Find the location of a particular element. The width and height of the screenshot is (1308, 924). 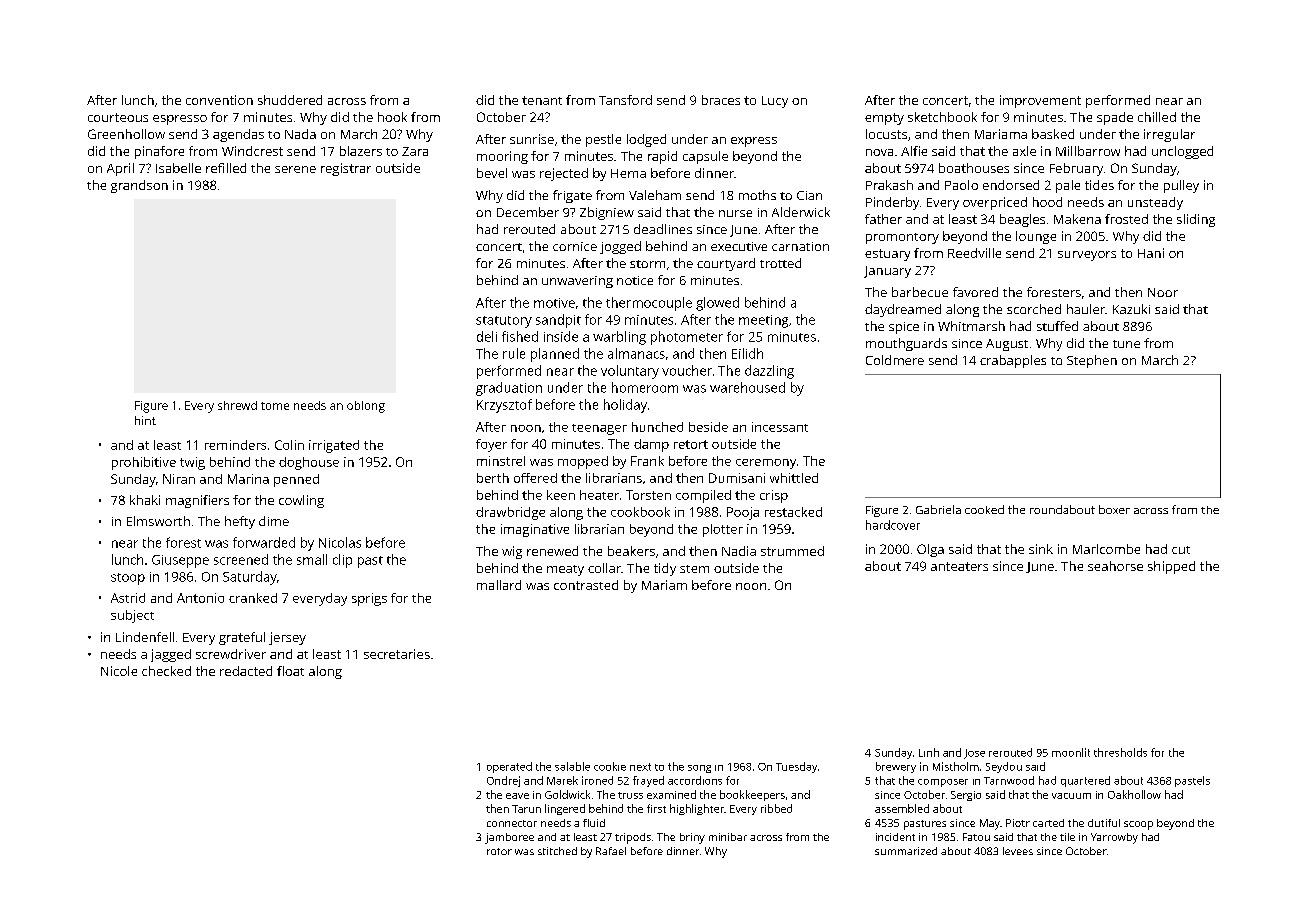

holiday is located at coordinates (625, 406).
